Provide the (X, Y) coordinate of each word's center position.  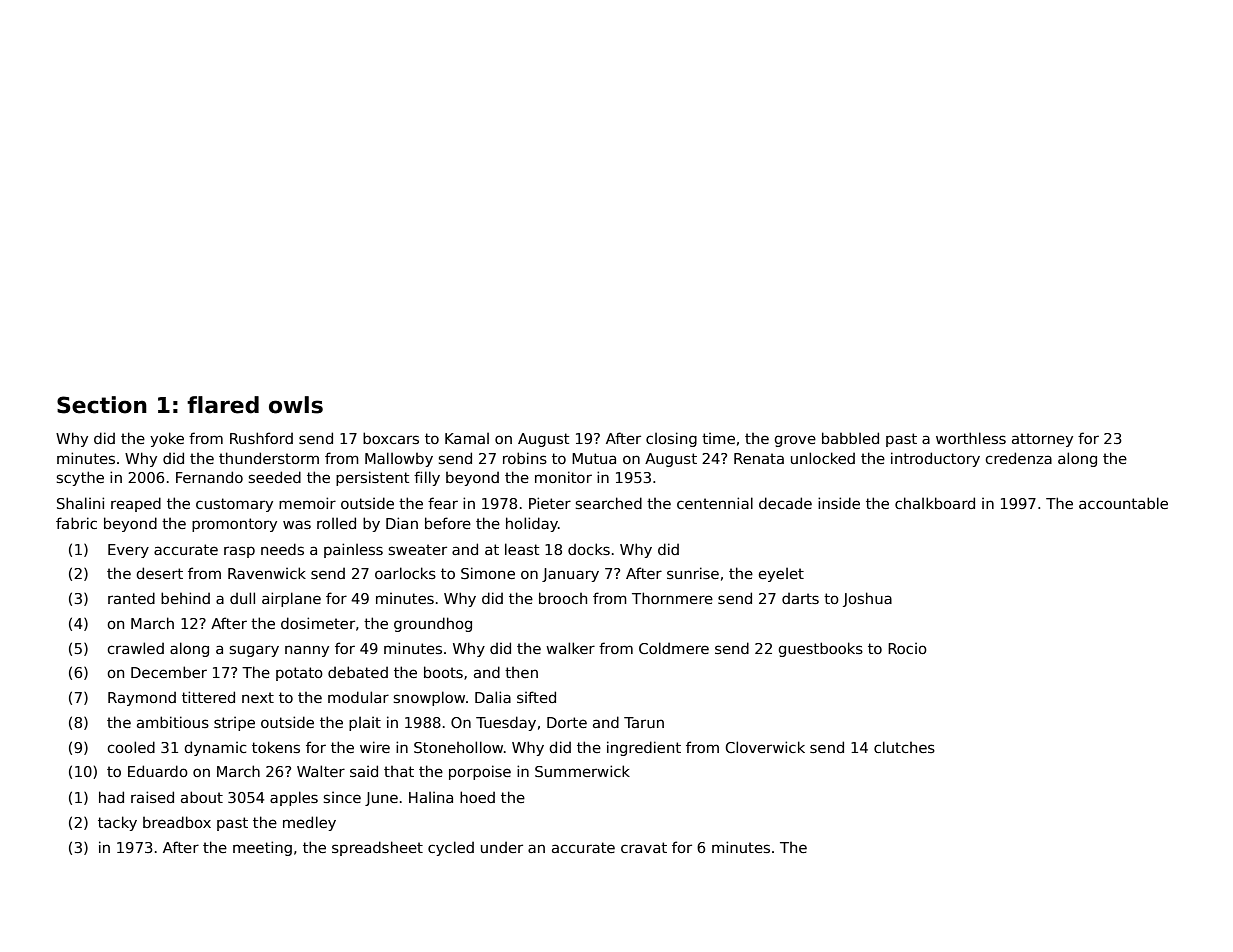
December (169, 672)
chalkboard (935, 503)
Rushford (261, 438)
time (718, 438)
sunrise (693, 573)
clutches (904, 747)
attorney (1042, 440)
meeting (262, 848)
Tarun (644, 722)
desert (159, 573)
